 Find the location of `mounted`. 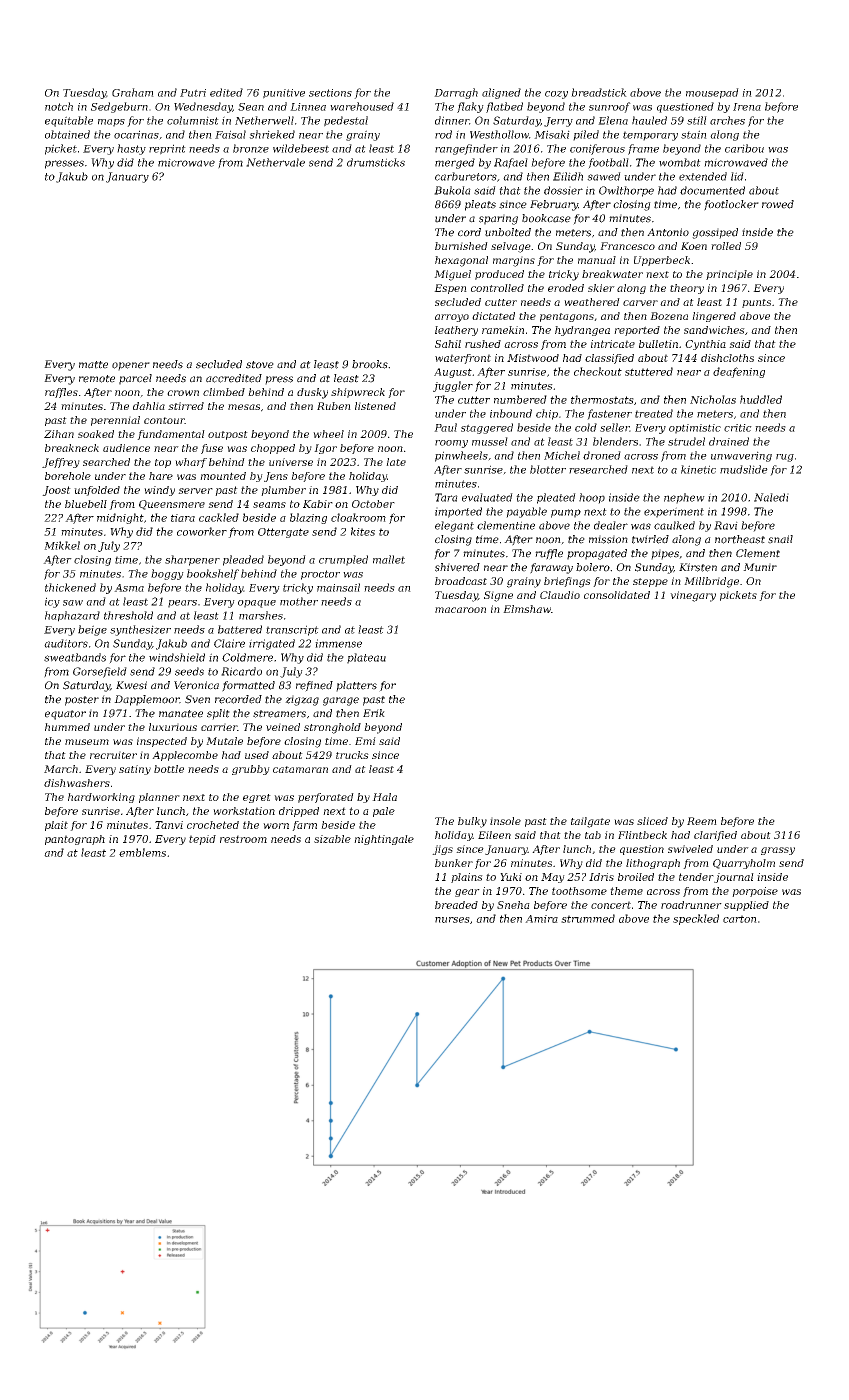

mounted is located at coordinates (223, 476).
